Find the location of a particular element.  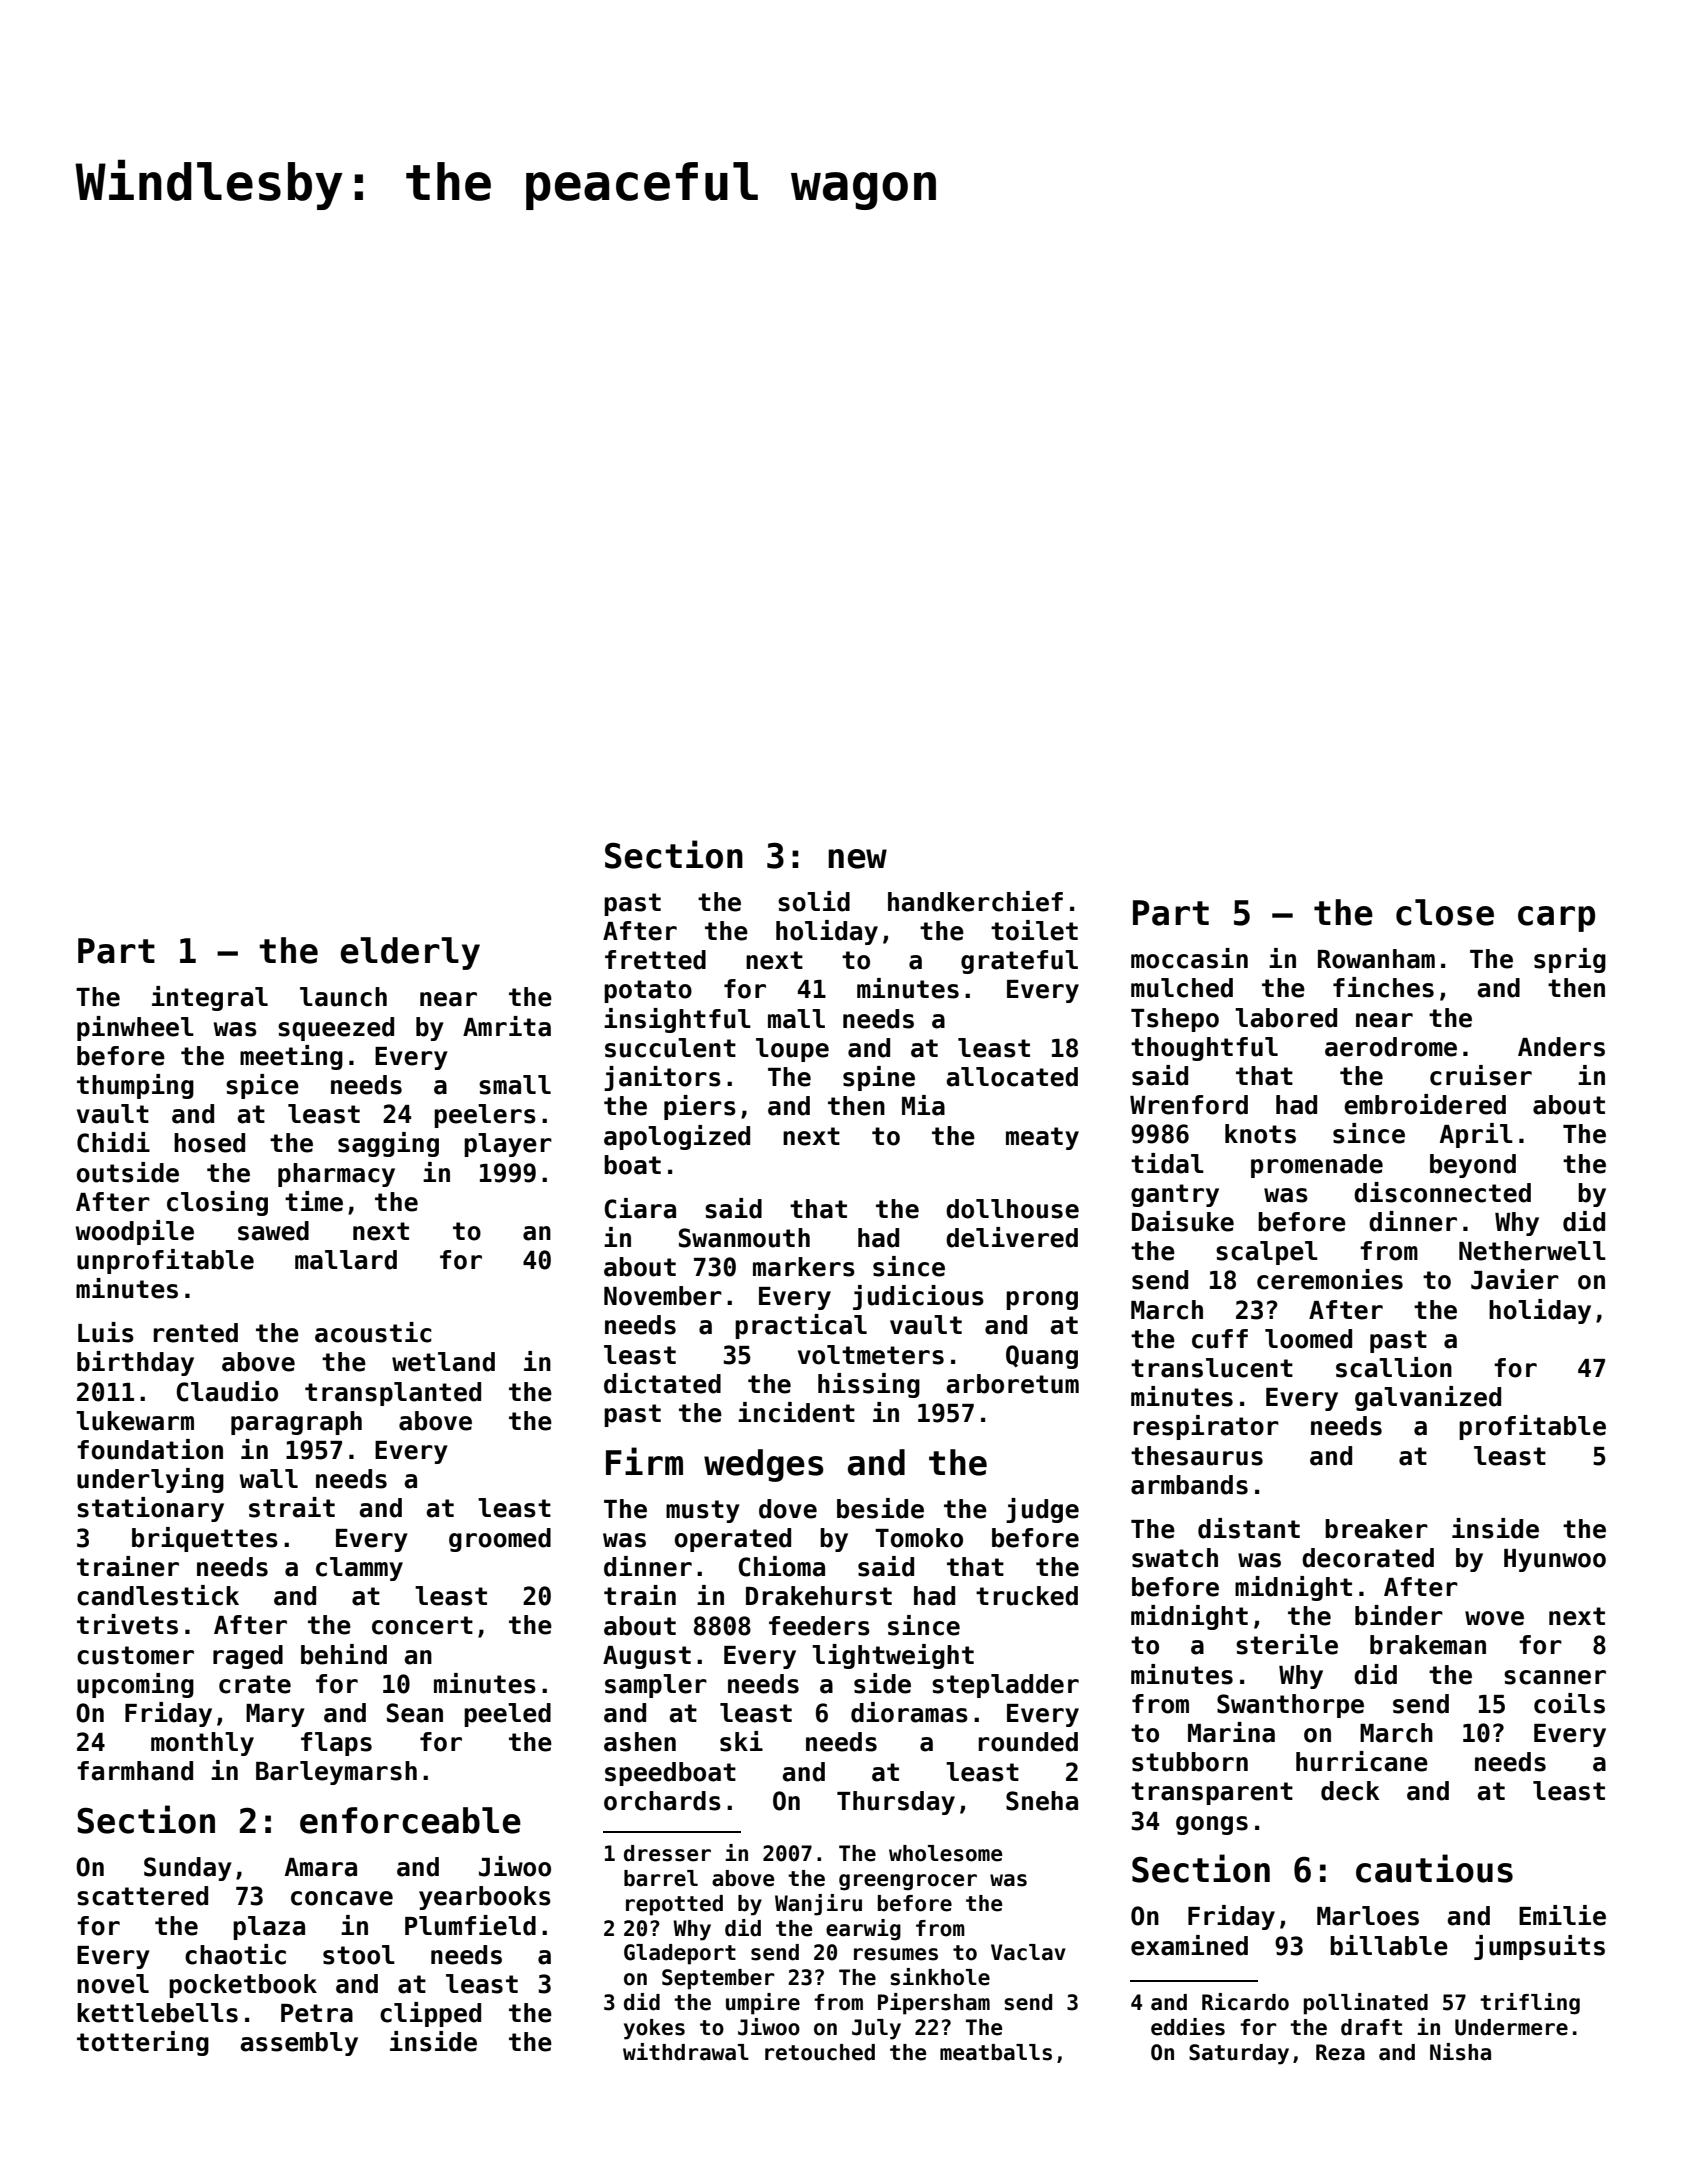

thesaurus is located at coordinates (1197, 1456).
